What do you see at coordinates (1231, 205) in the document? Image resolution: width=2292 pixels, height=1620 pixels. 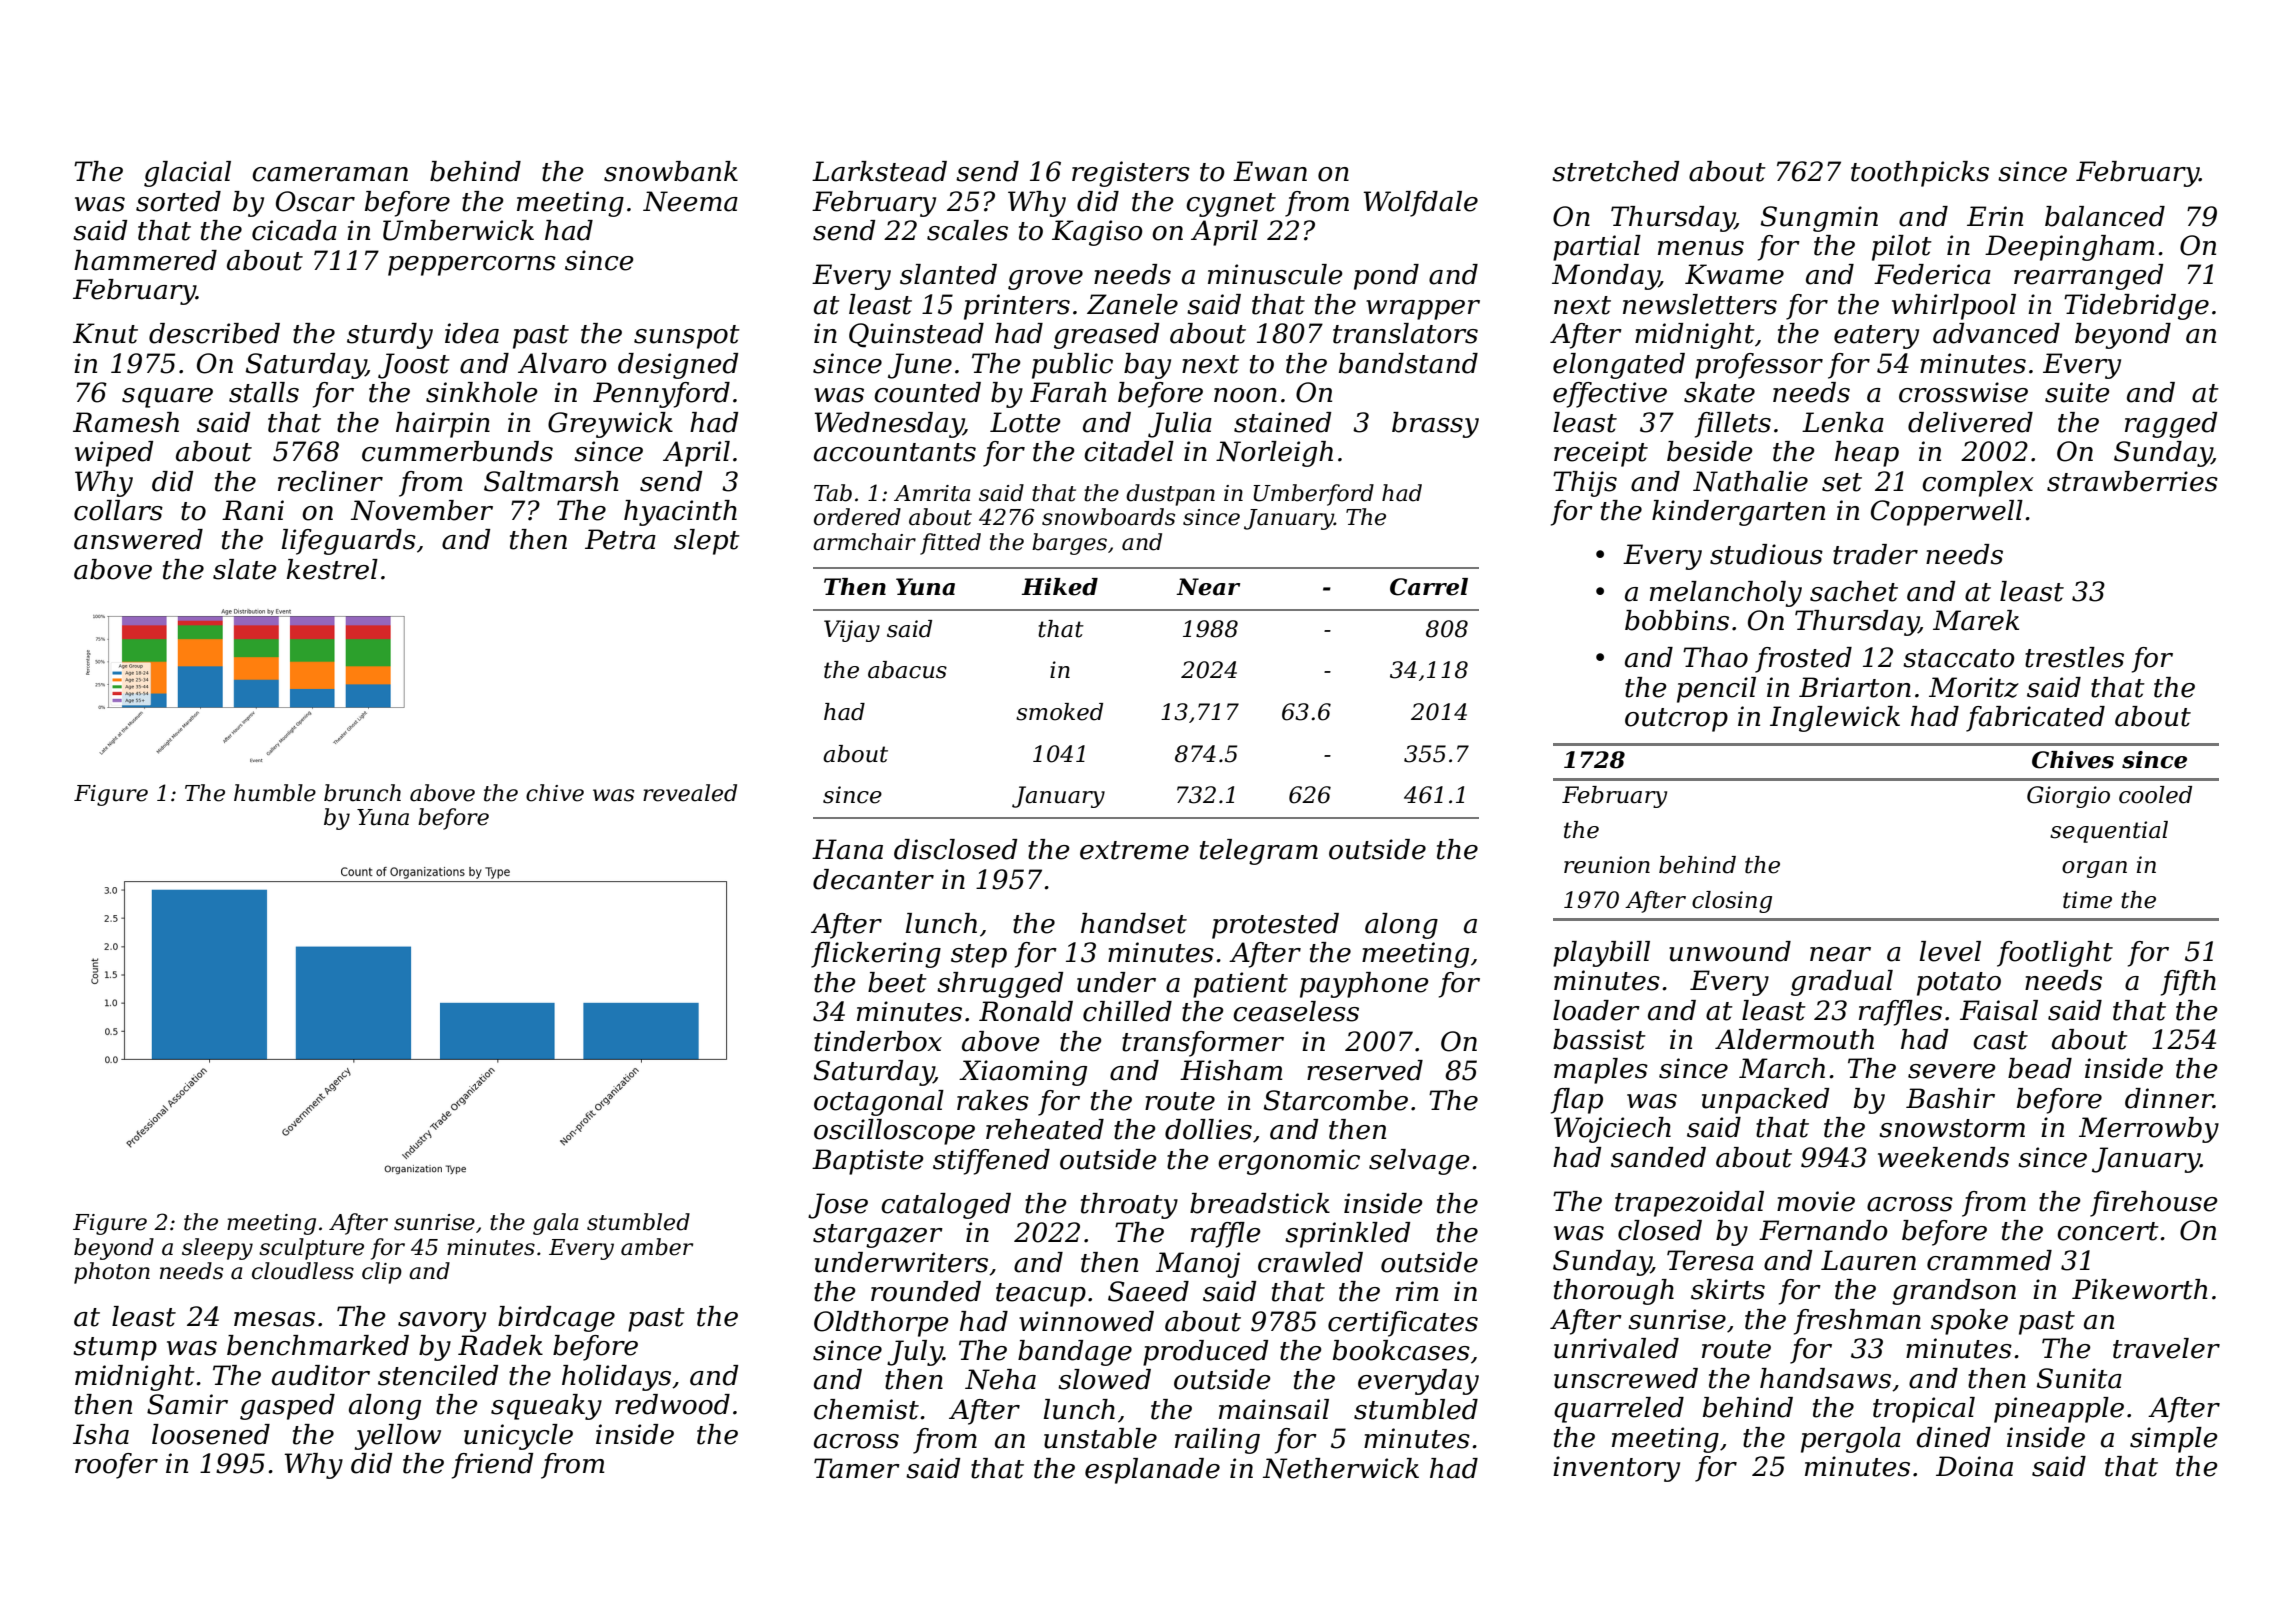 I see `cygnet` at bounding box center [1231, 205].
